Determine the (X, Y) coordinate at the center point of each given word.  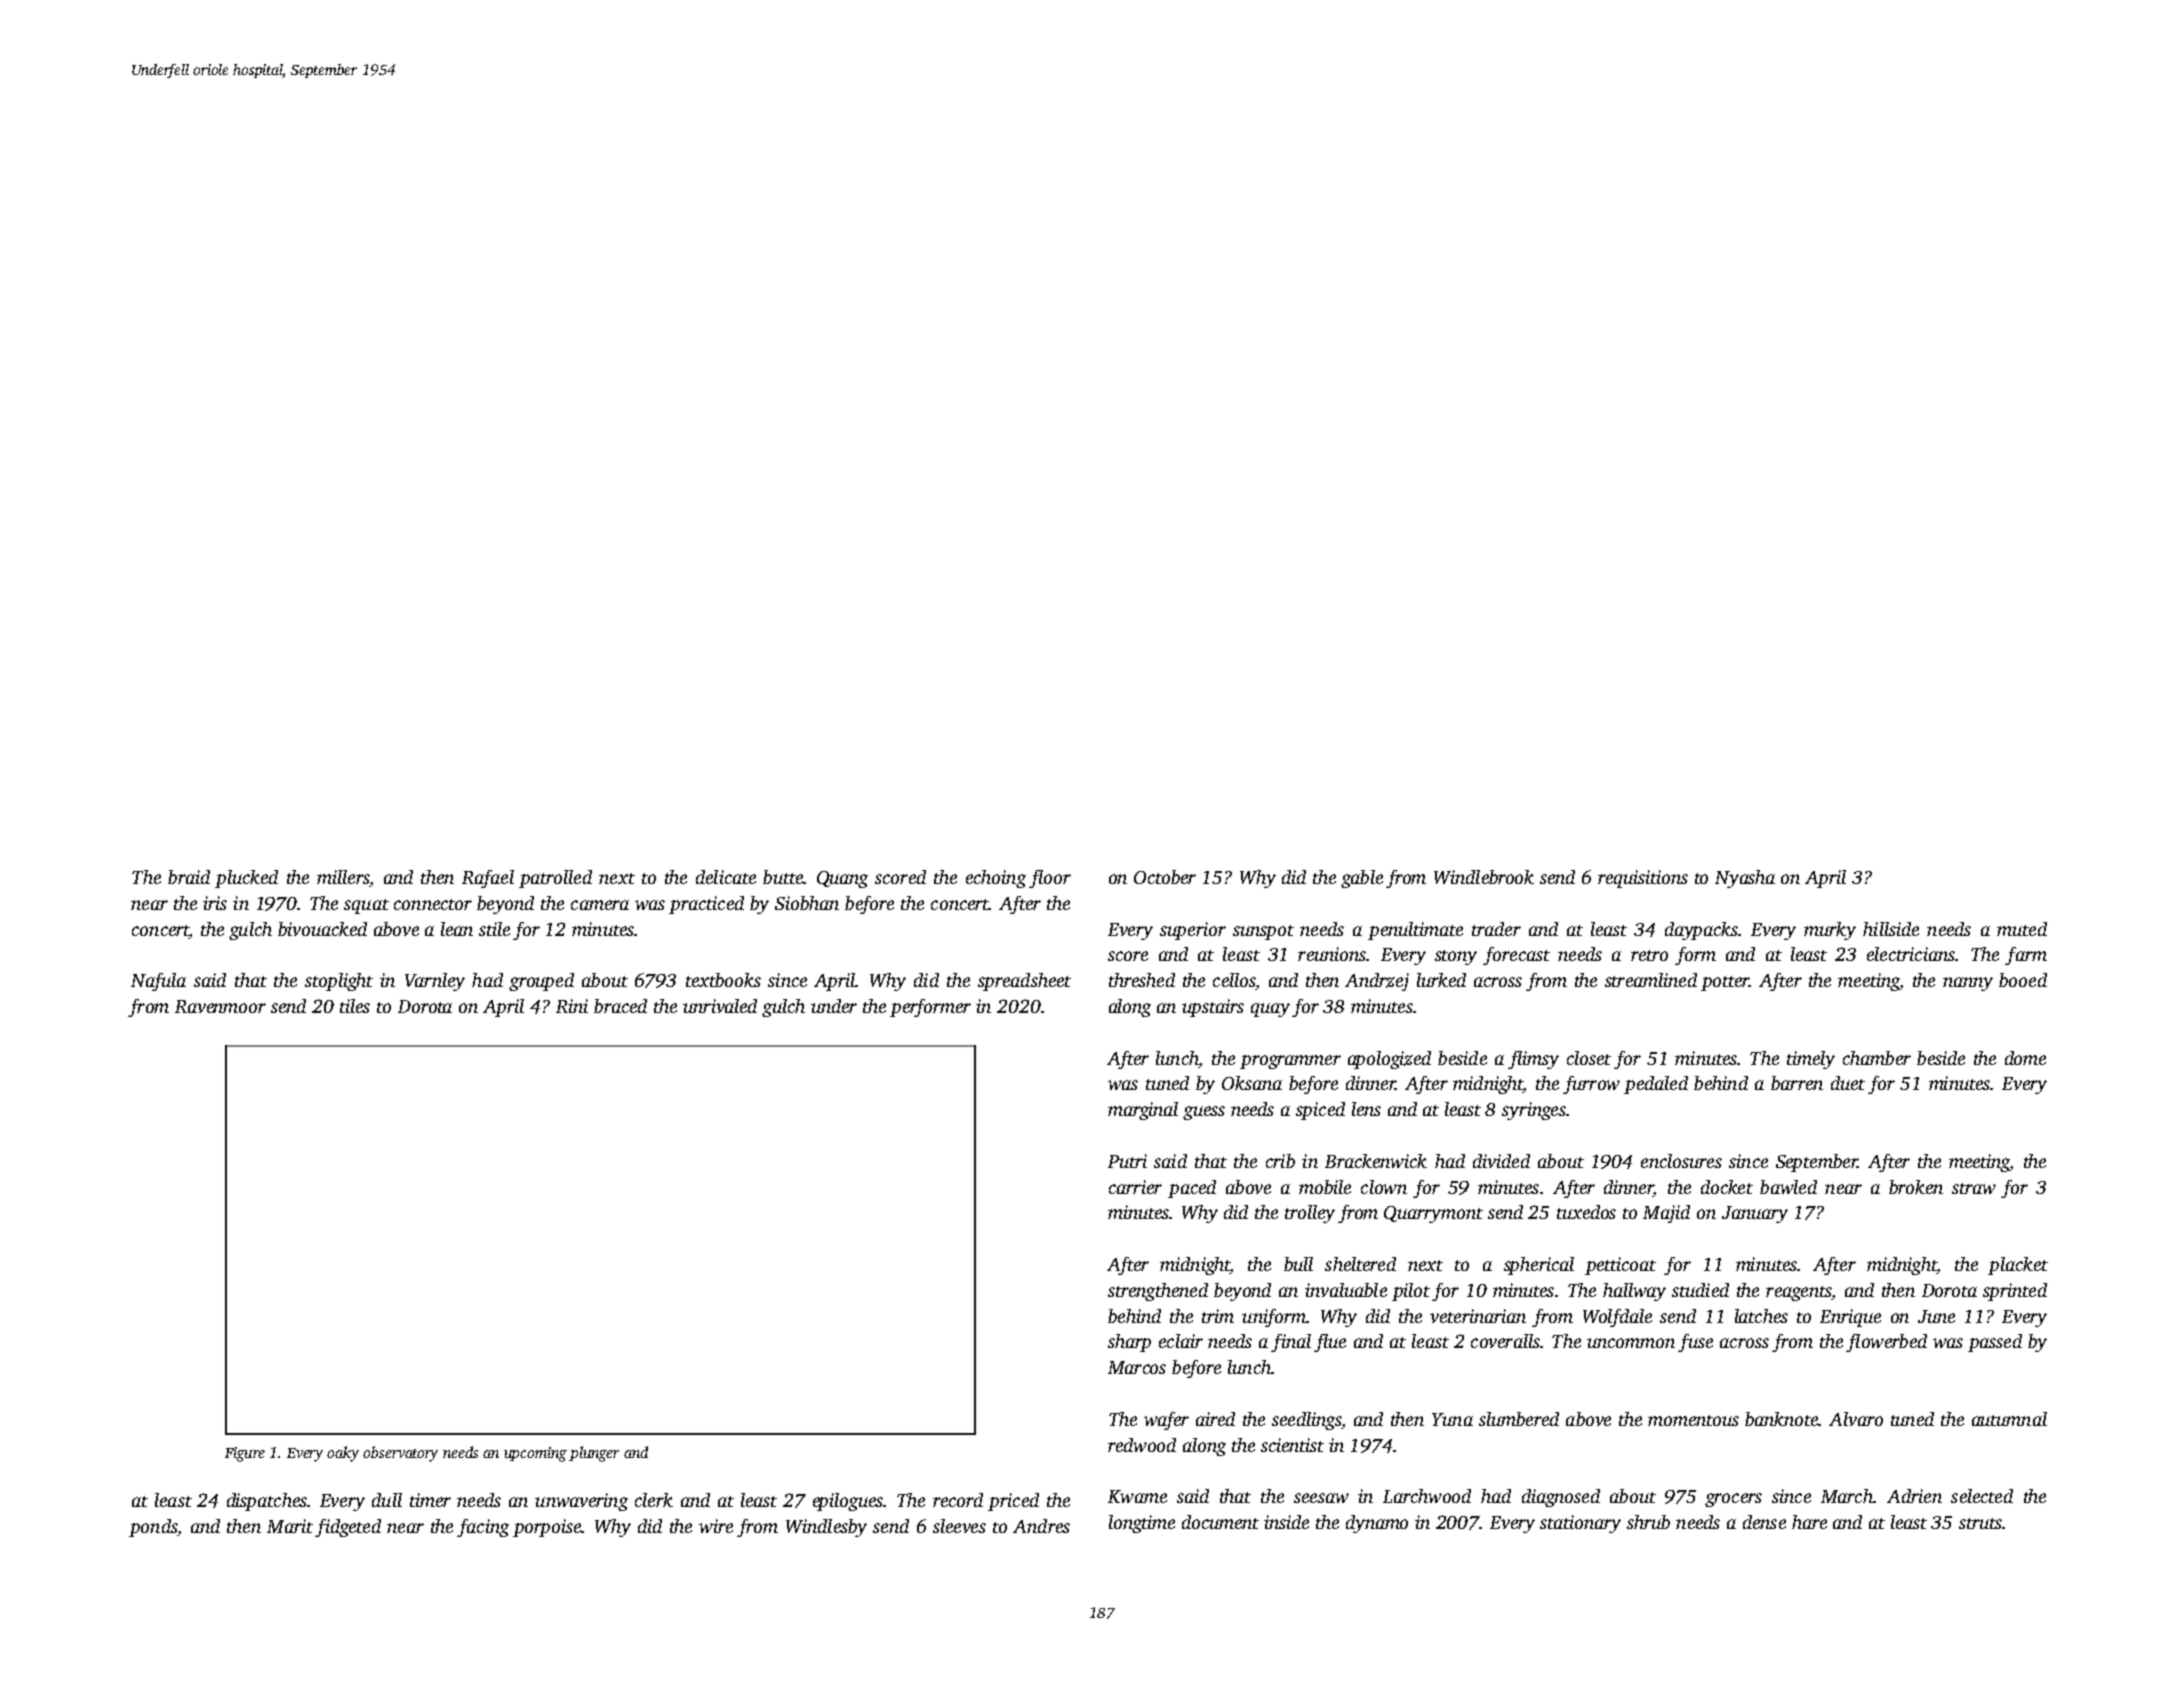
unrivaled (720, 1006)
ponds (153, 1528)
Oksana (1252, 1083)
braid (189, 877)
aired (1215, 1419)
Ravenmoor (220, 1006)
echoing (996, 879)
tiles (355, 1006)
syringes (1534, 1111)
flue (1330, 1343)
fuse (1695, 1343)
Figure (245, 1454)
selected (1982, 1496)
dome (2025, 1058)
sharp (1129, 1343)
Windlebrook (1484, 877)
